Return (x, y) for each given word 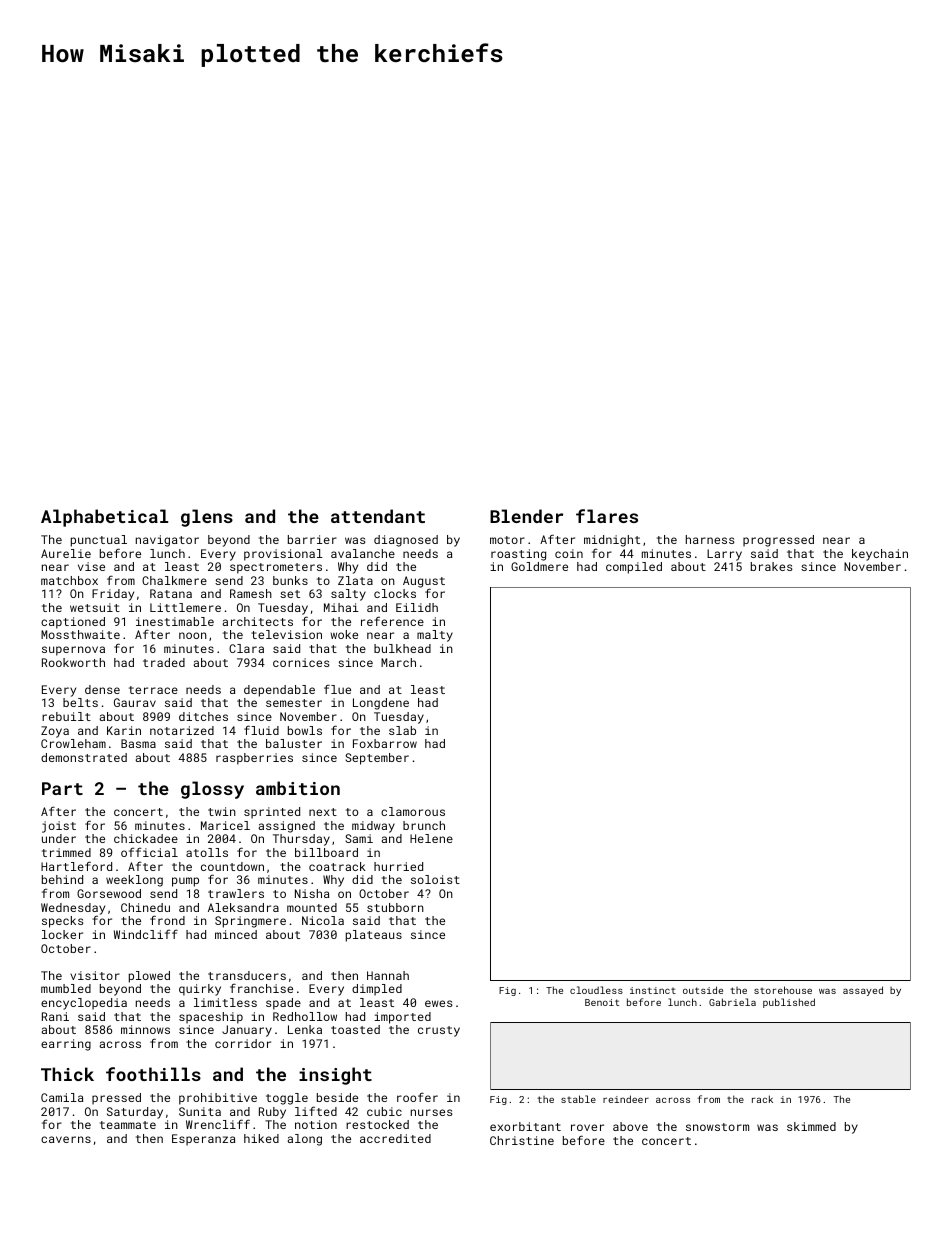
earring (66, 1045)
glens (207, 518)
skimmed (811, 1126)
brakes (772, 566)
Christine (522, 1140)
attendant (378, 516)
